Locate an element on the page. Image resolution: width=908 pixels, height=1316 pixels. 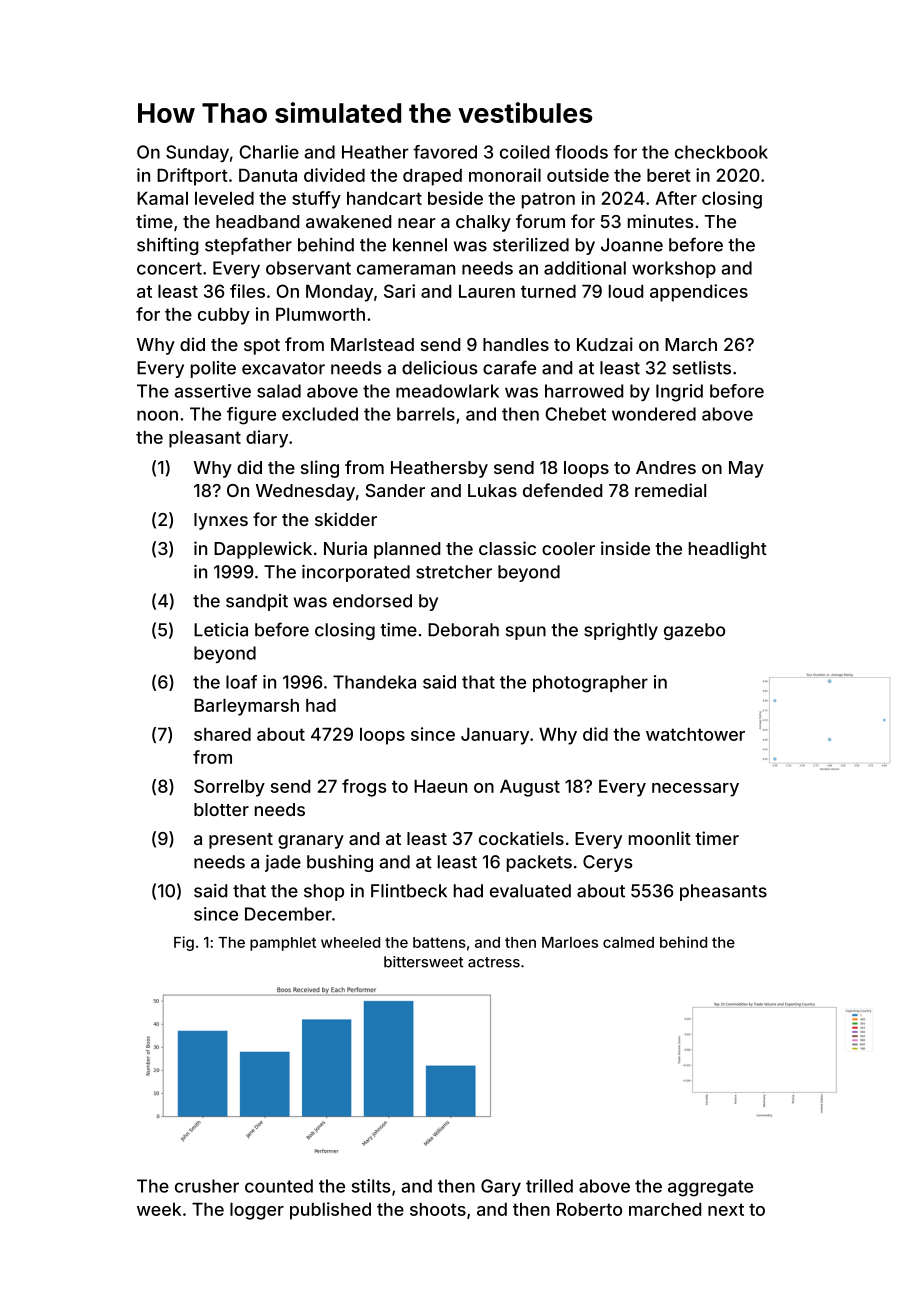
blotter is located at coordinates (221, 809).
